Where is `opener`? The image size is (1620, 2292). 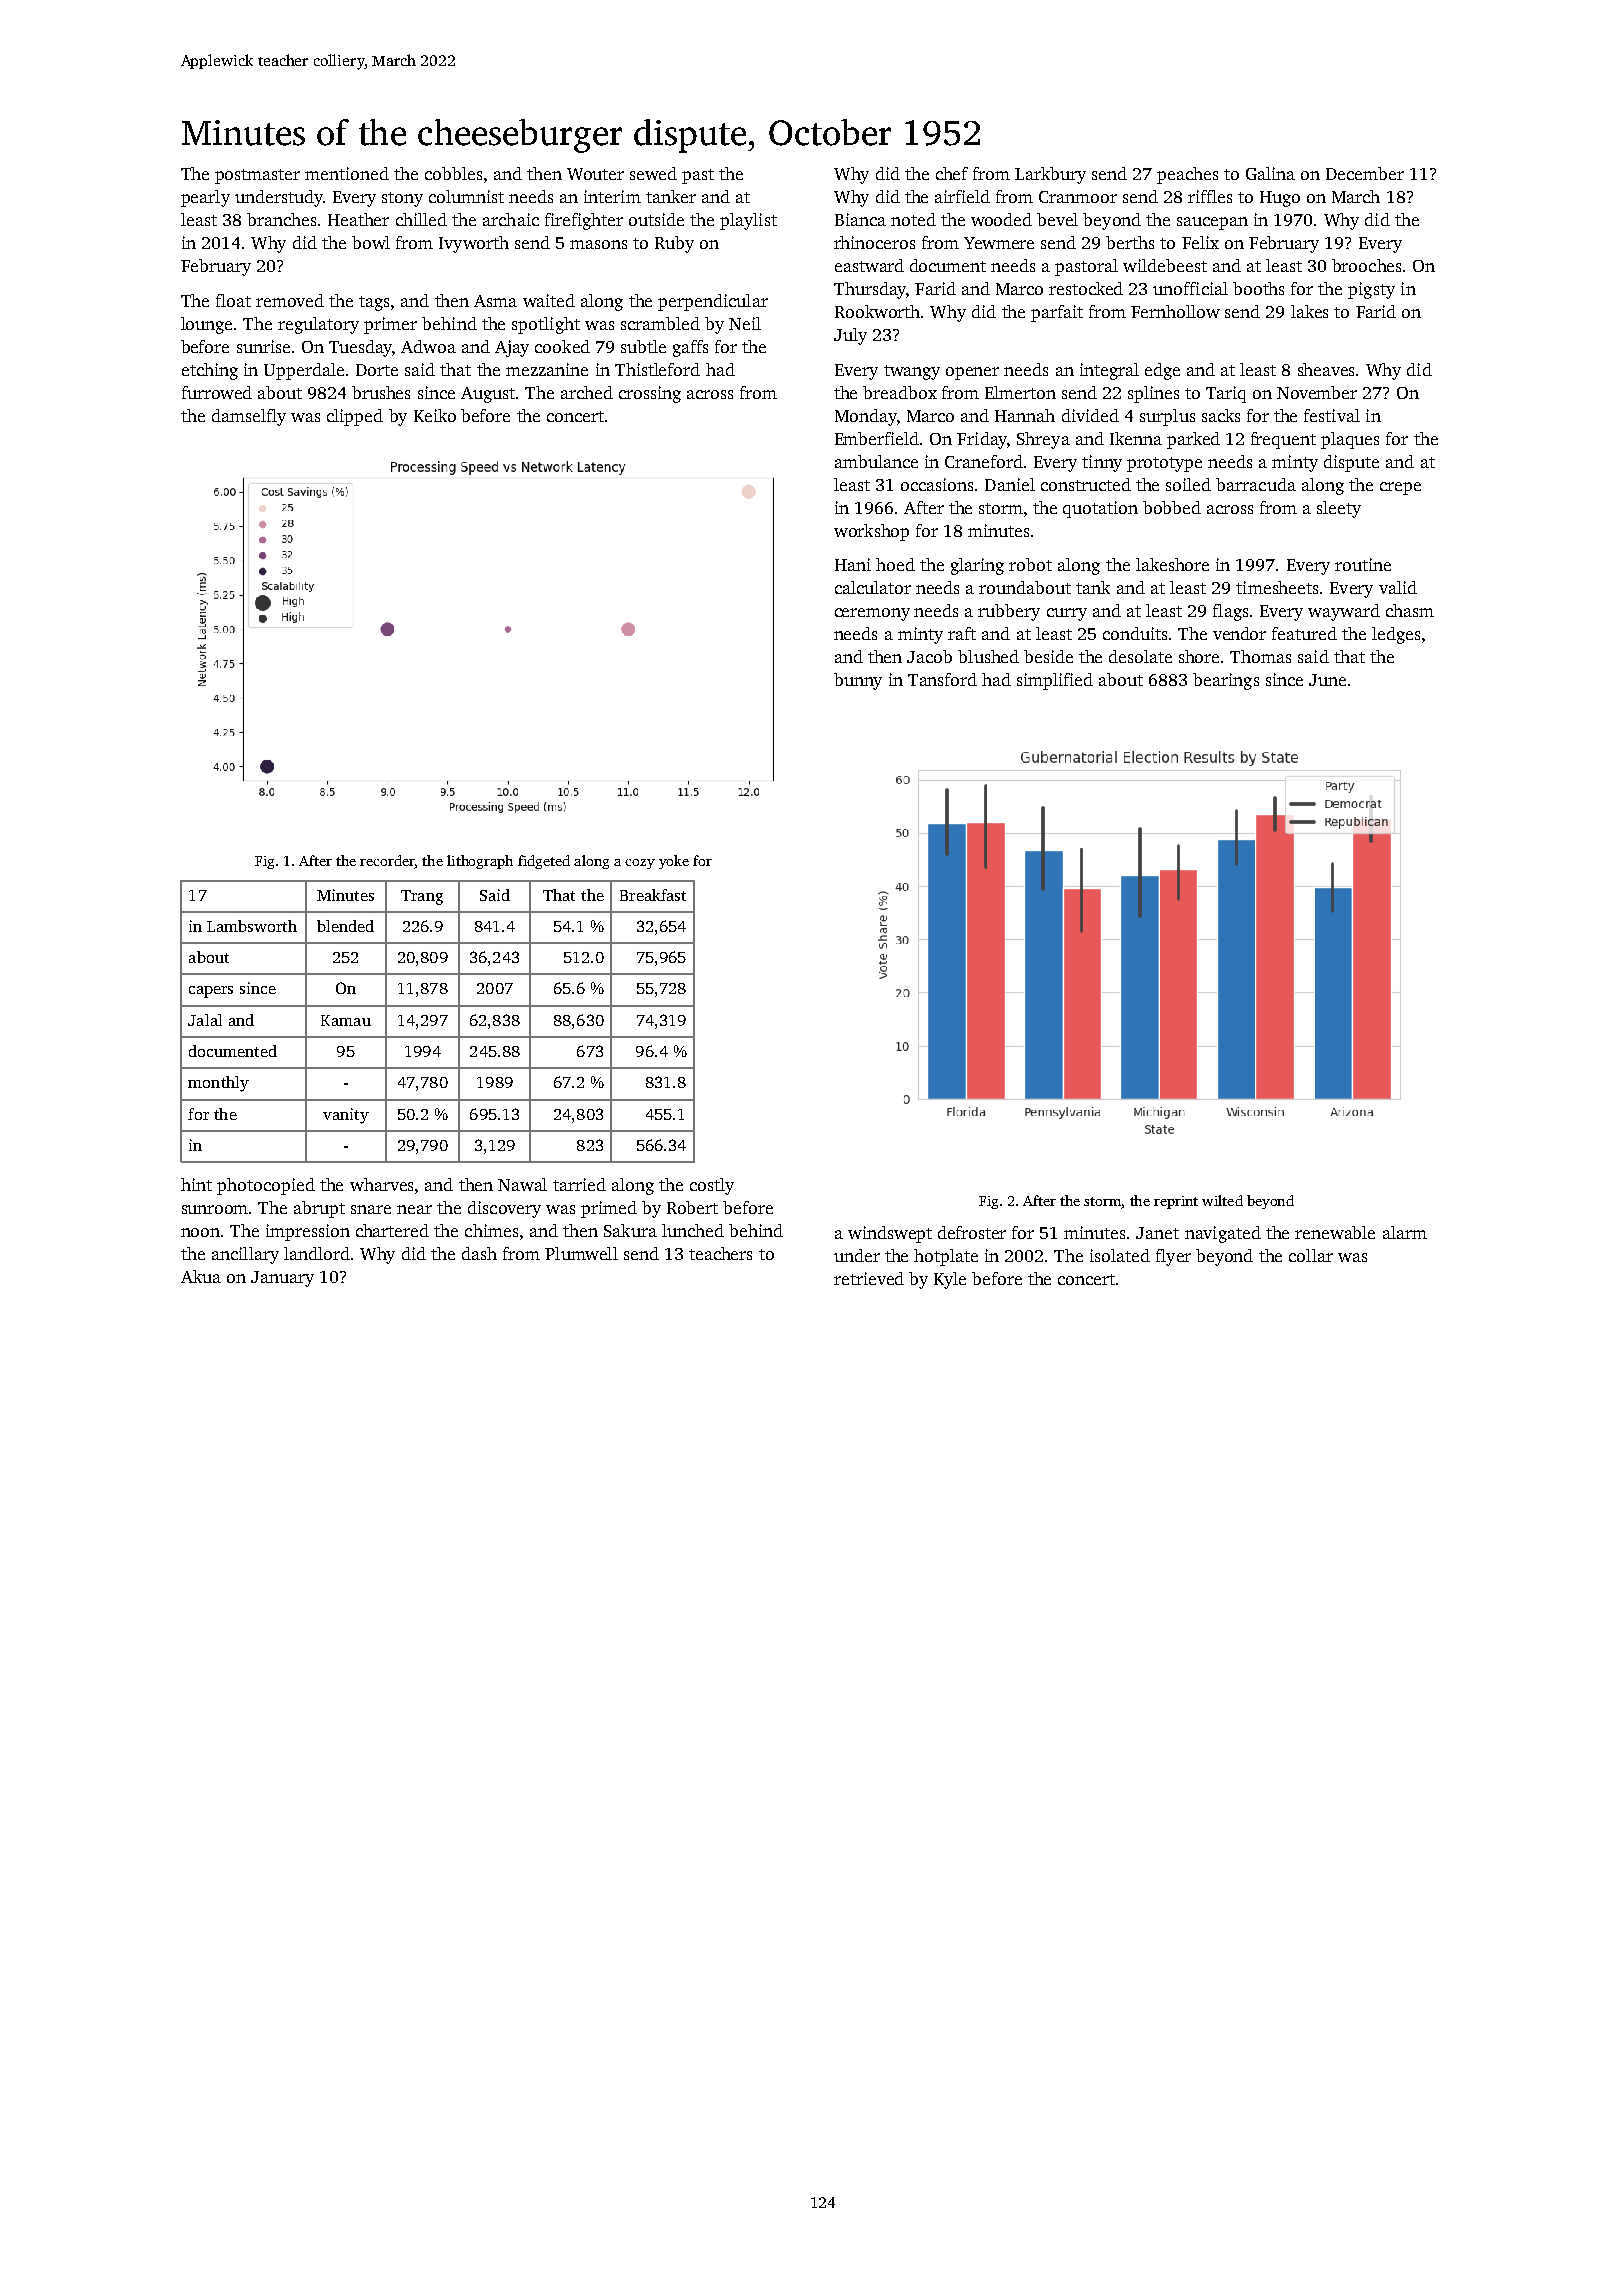 opener is located at coordinates (972, 373).
